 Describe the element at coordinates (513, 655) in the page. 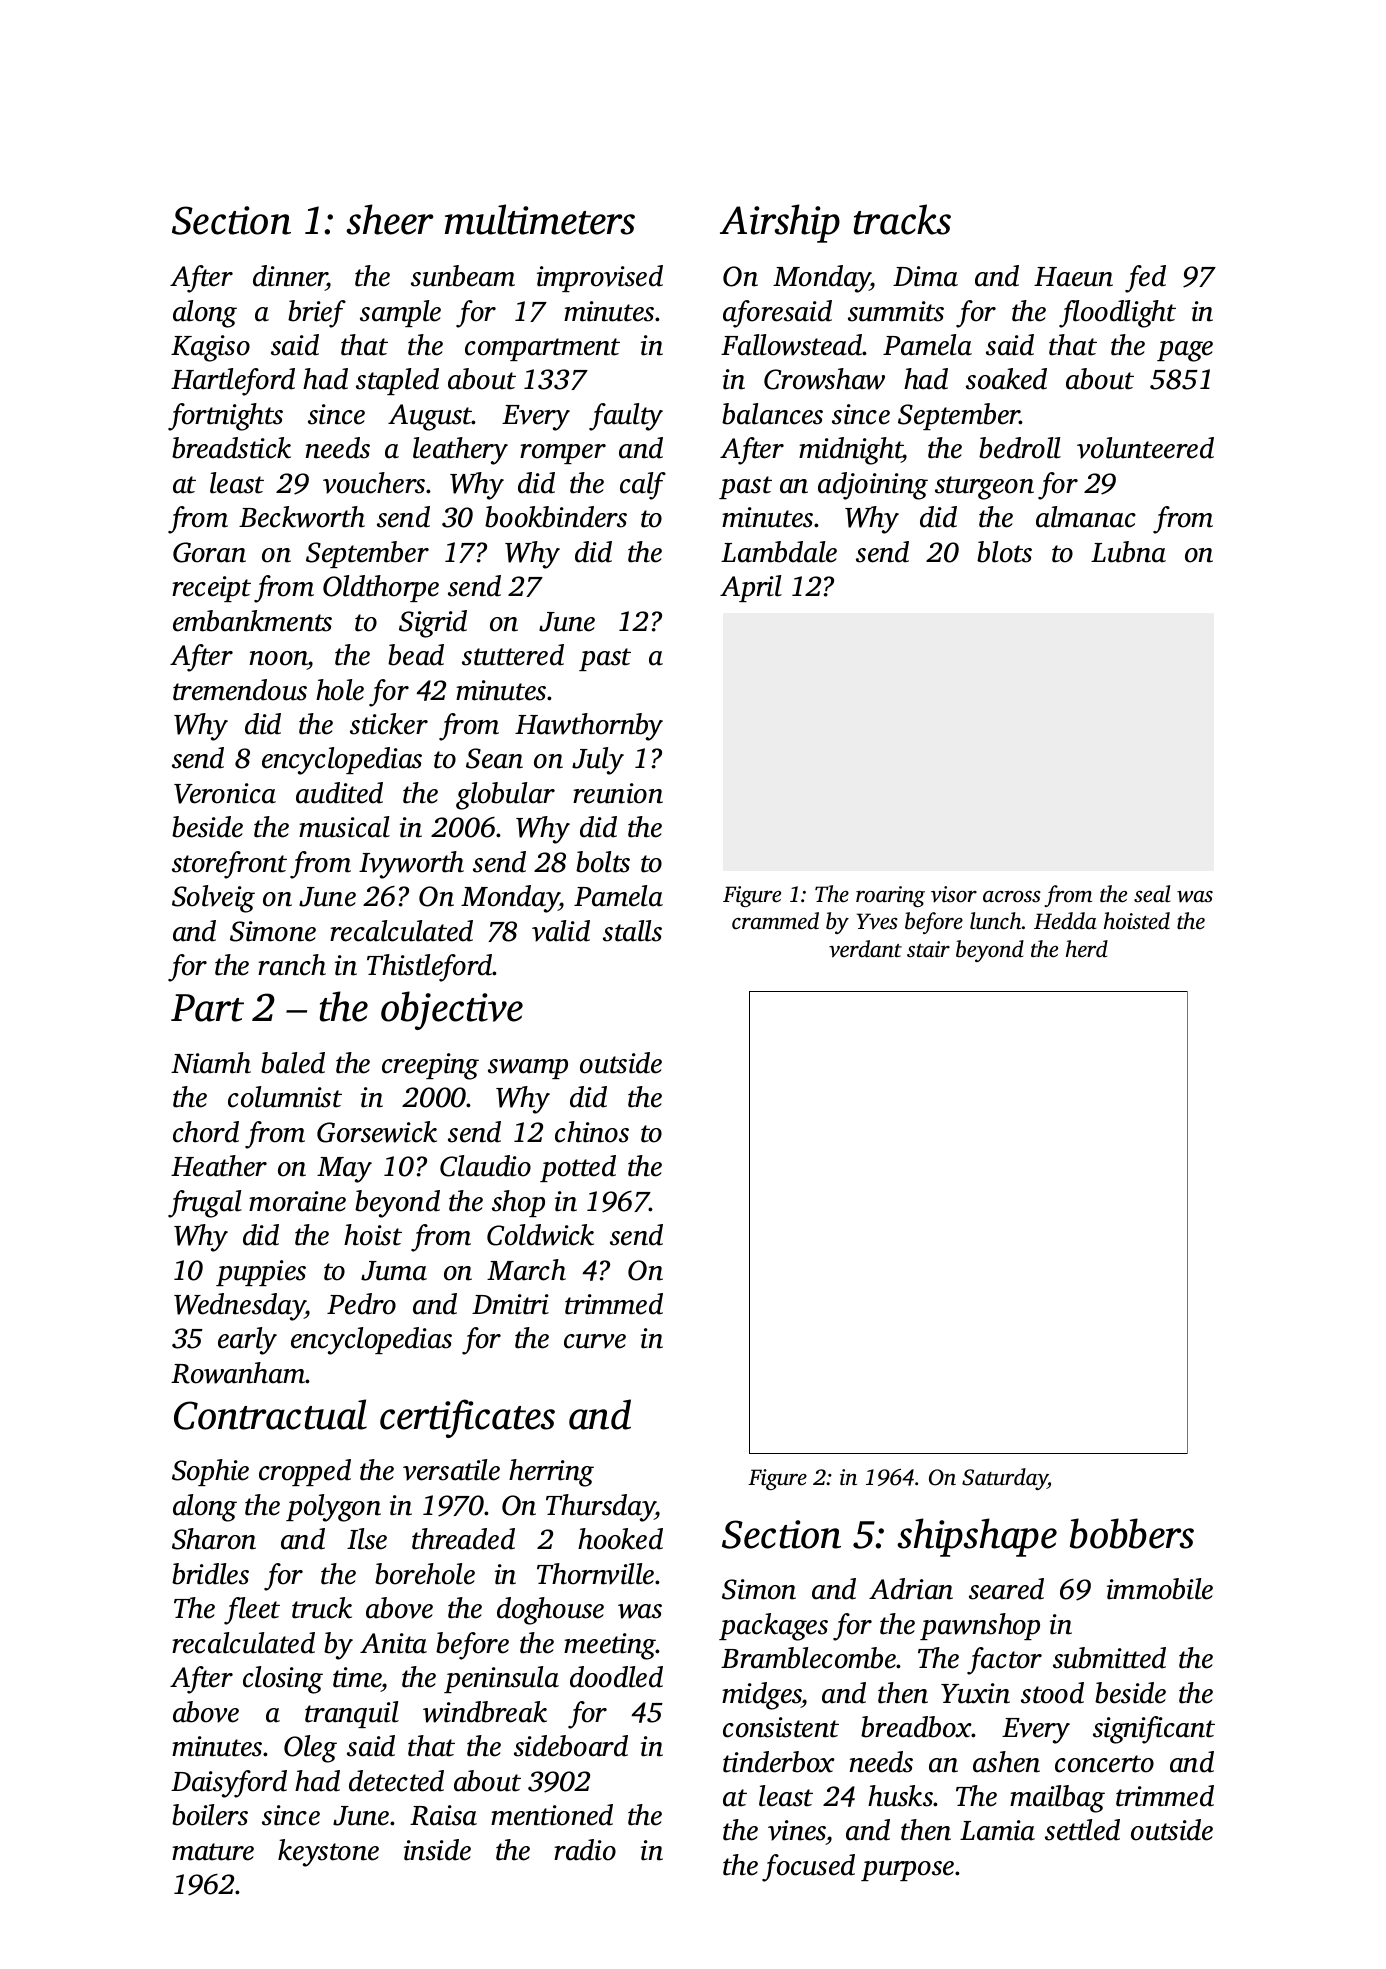

I see `stuttered` at that location.
